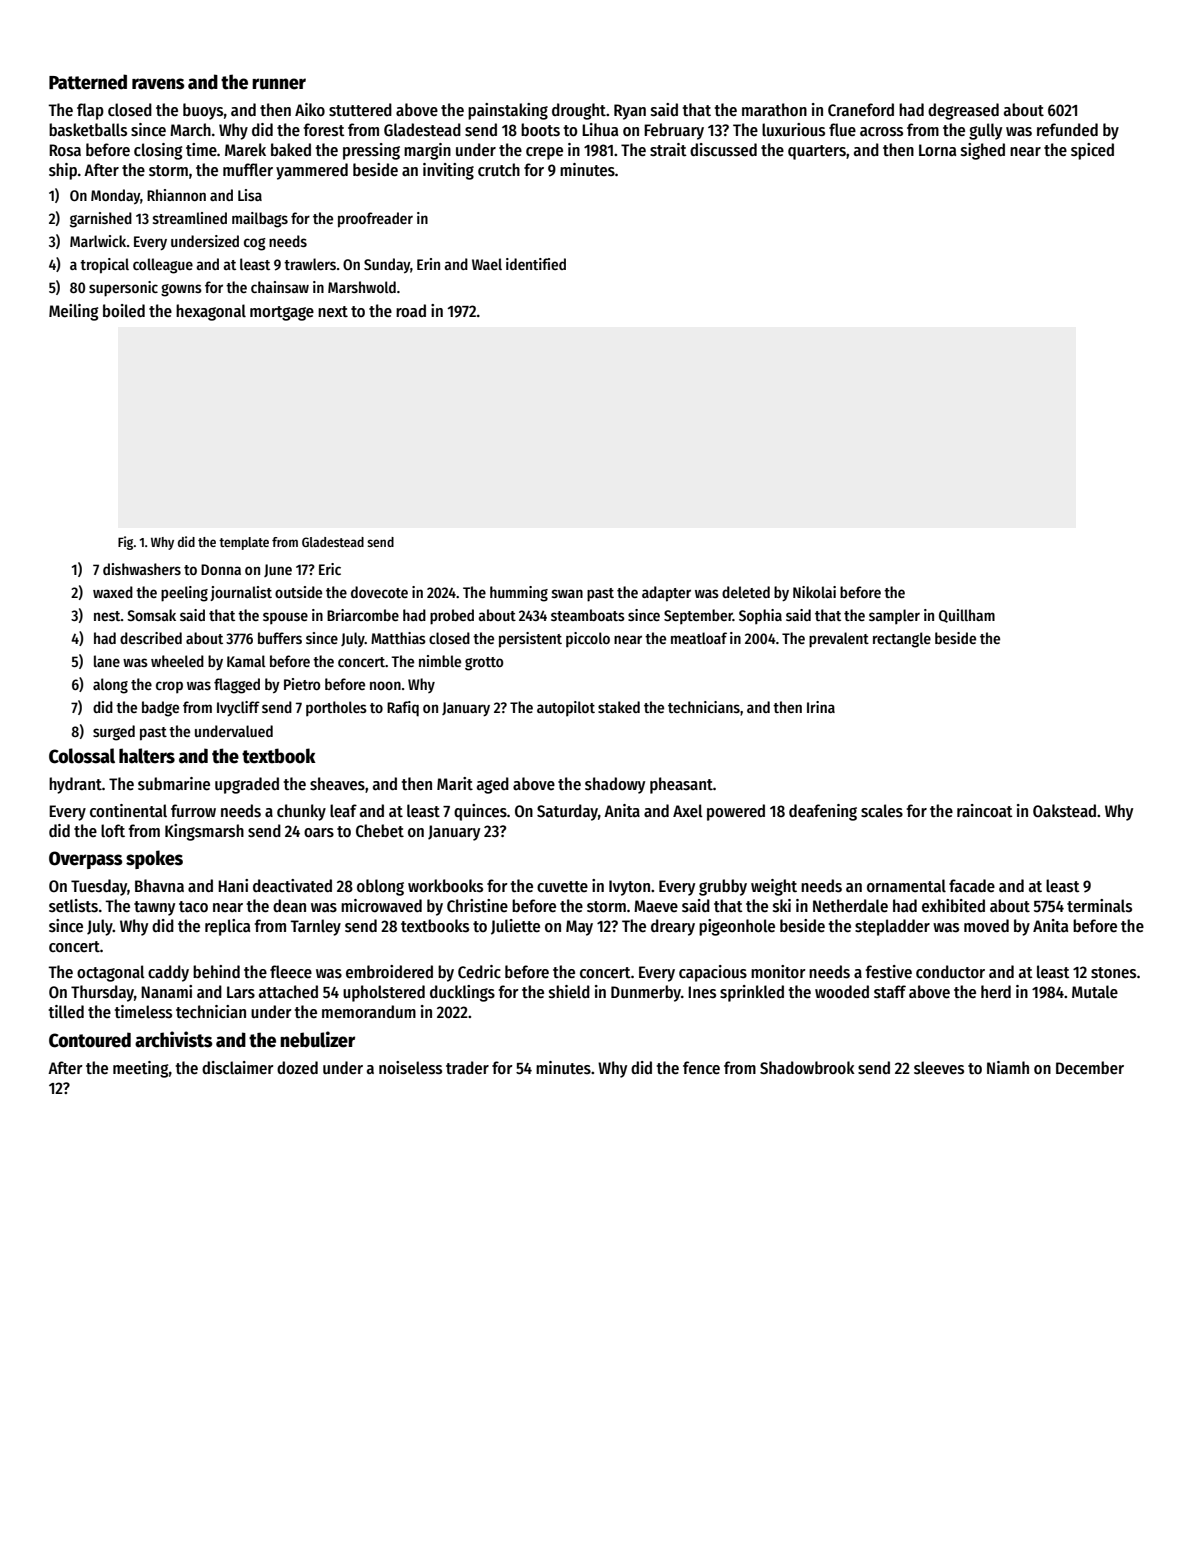  What do you see at coordinates (1092, 151) in the screenshot?
I see `spiced` at bounding box center [1092, 151].
